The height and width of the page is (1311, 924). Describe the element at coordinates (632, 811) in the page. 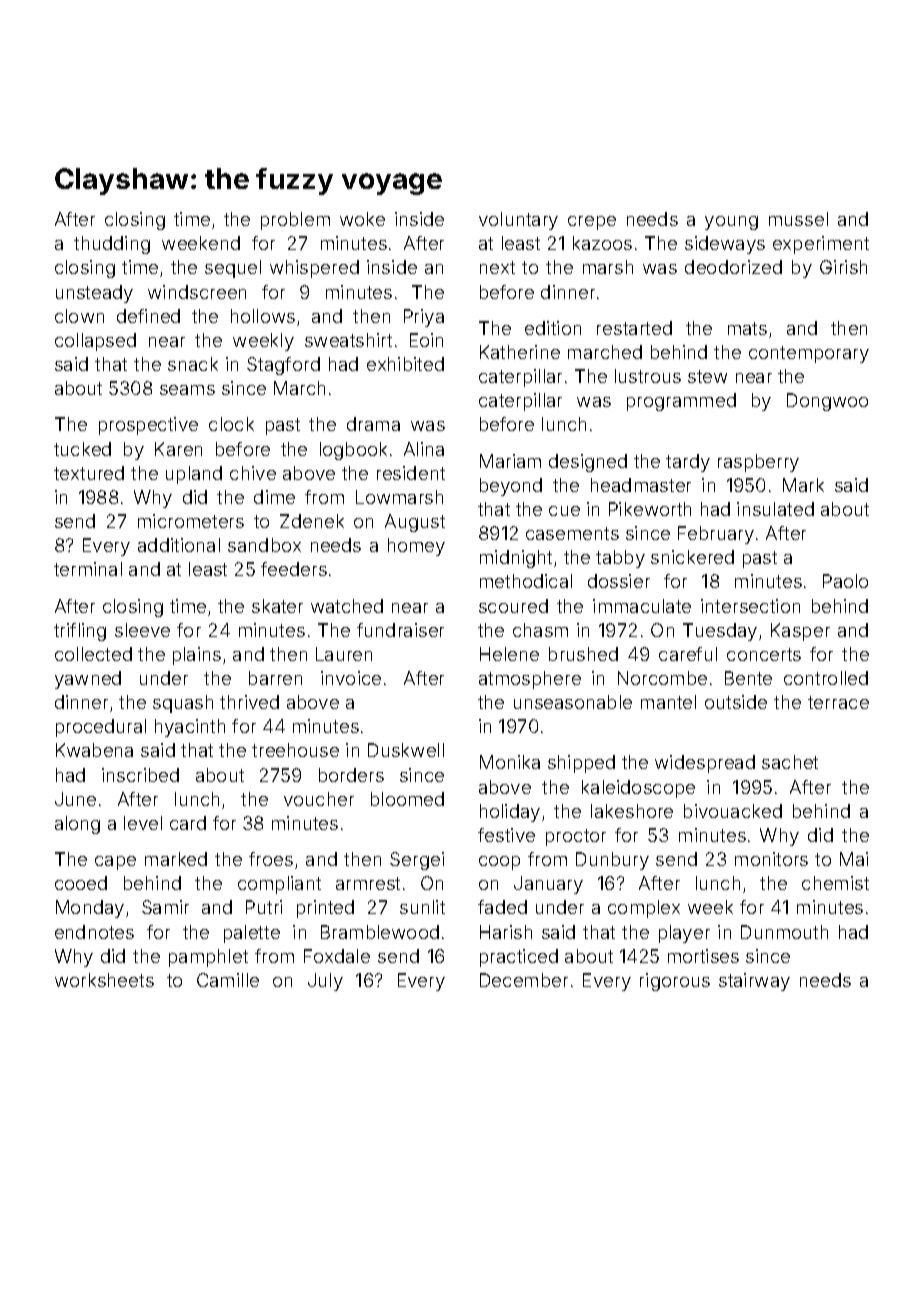

I see `lakeshore` at that location.
